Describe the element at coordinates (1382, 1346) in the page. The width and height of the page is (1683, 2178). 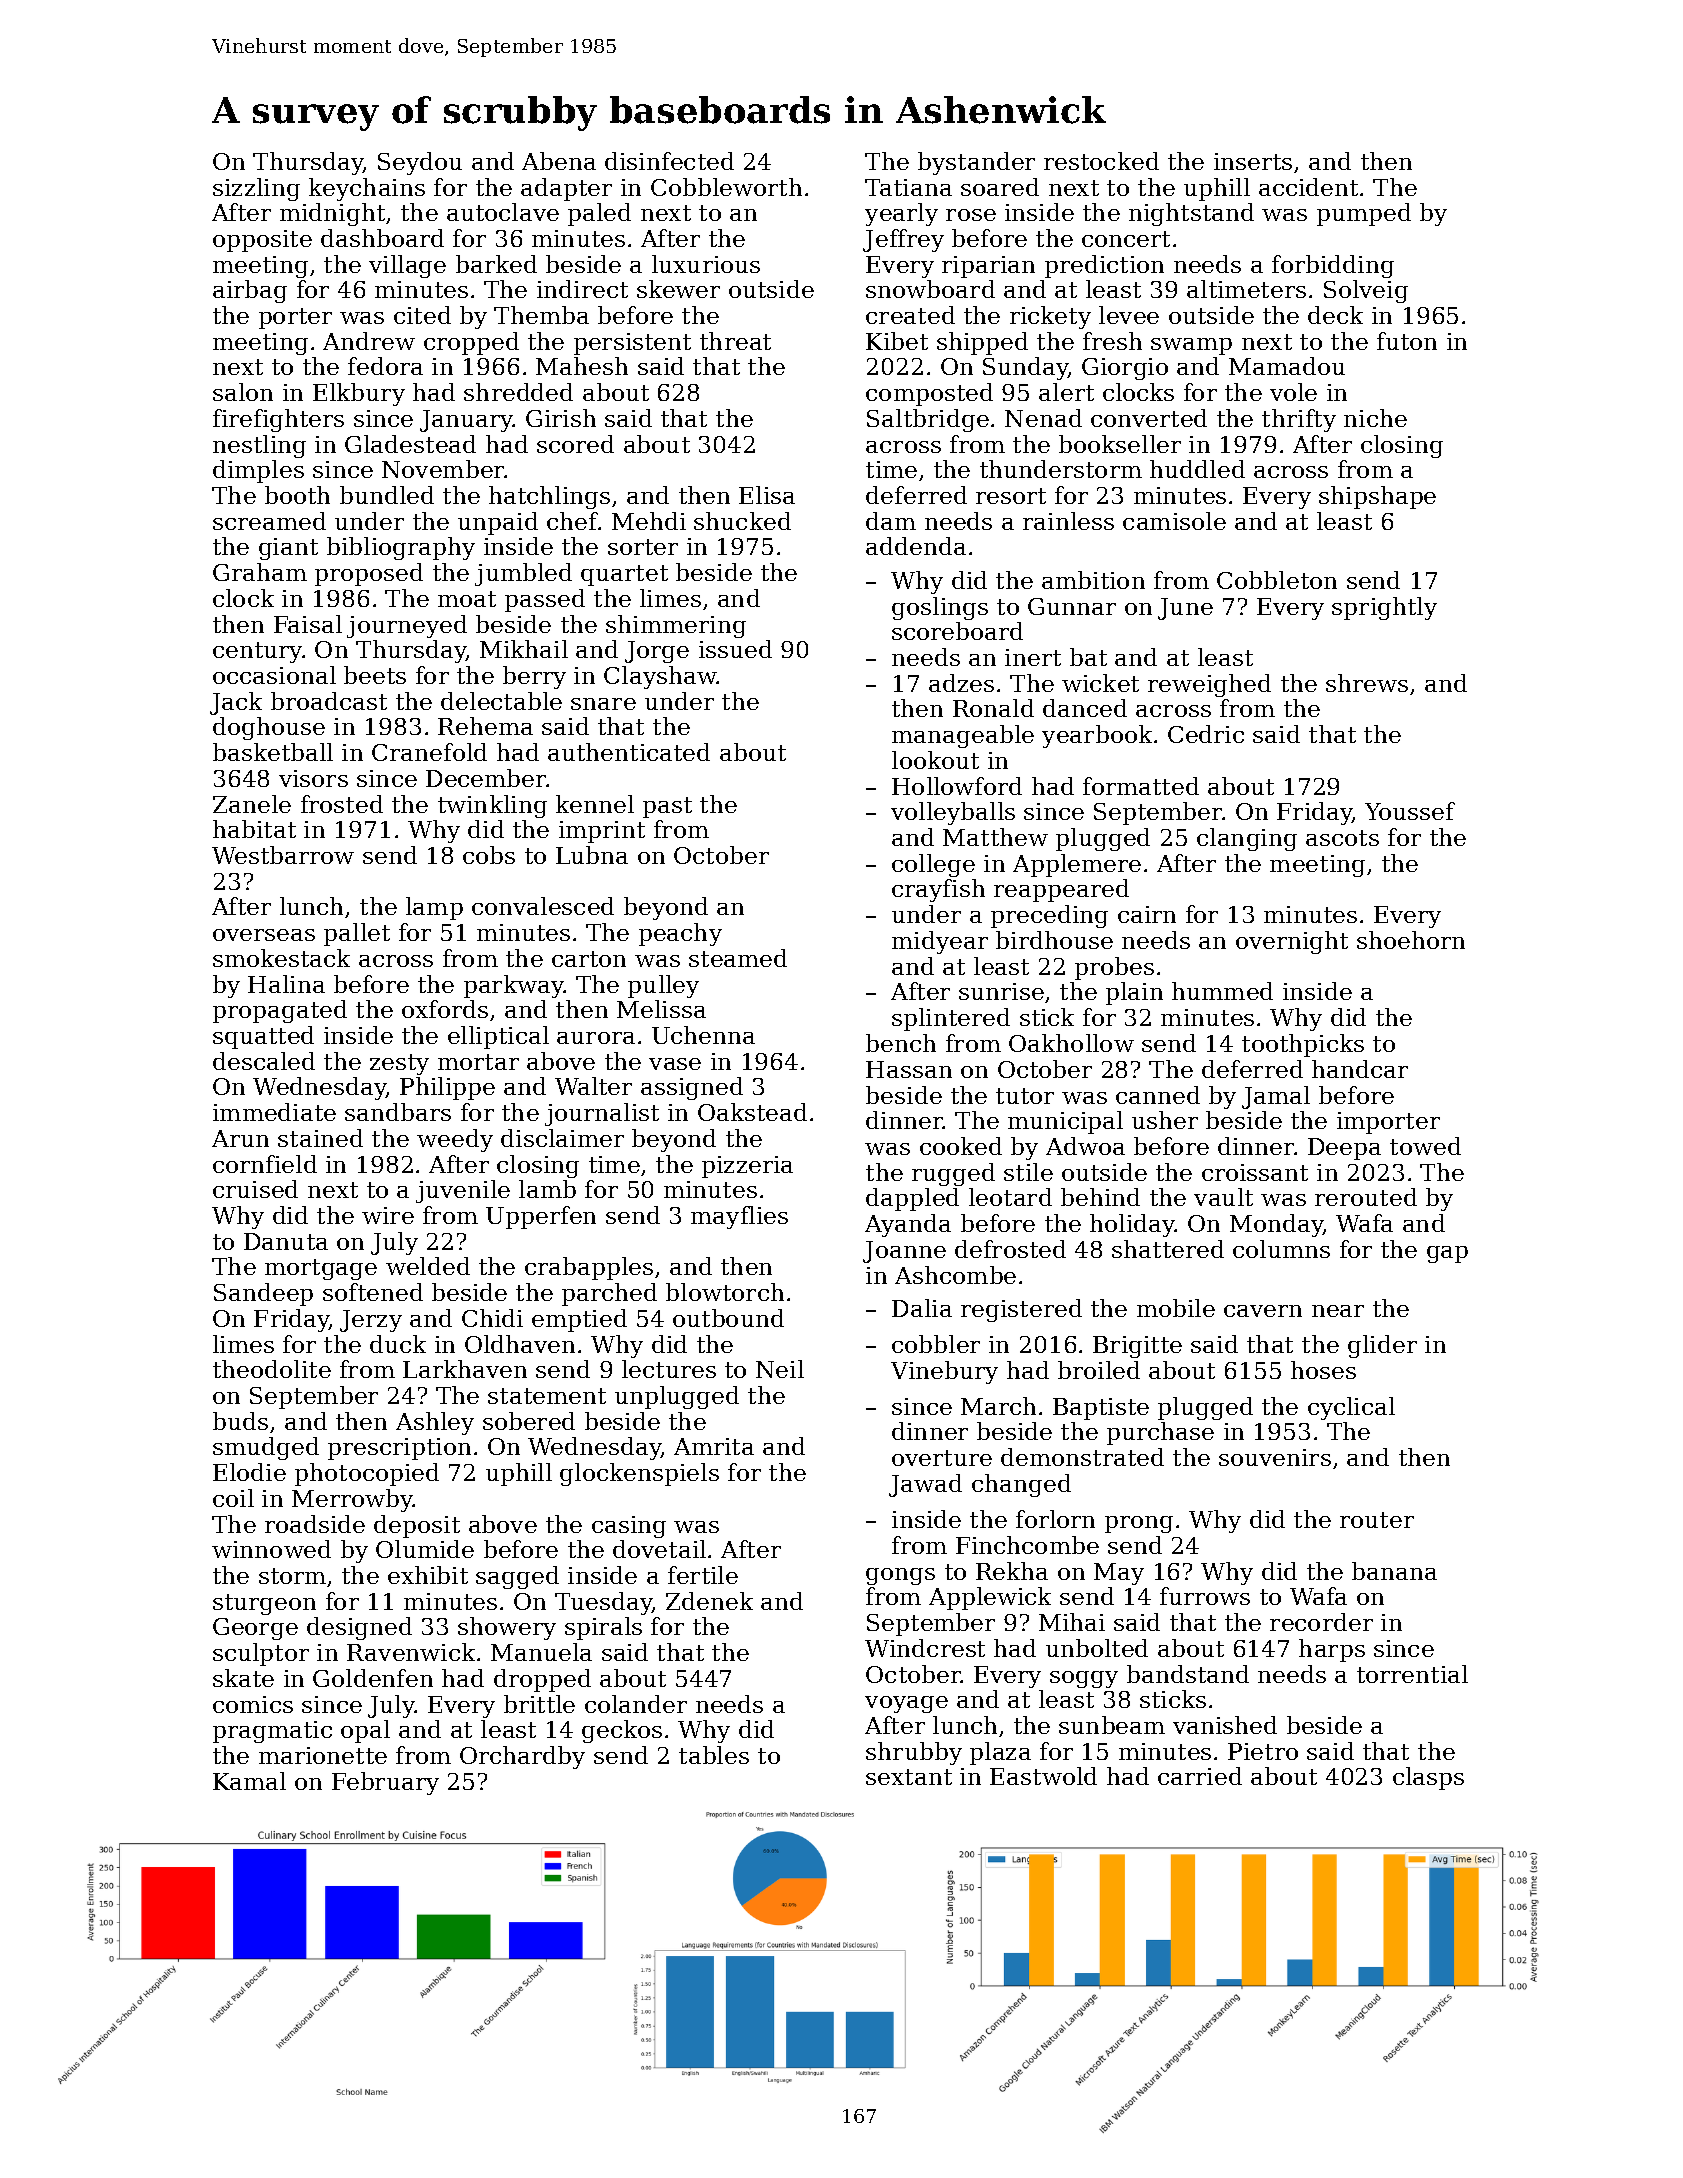
I see `glider` at that location.
